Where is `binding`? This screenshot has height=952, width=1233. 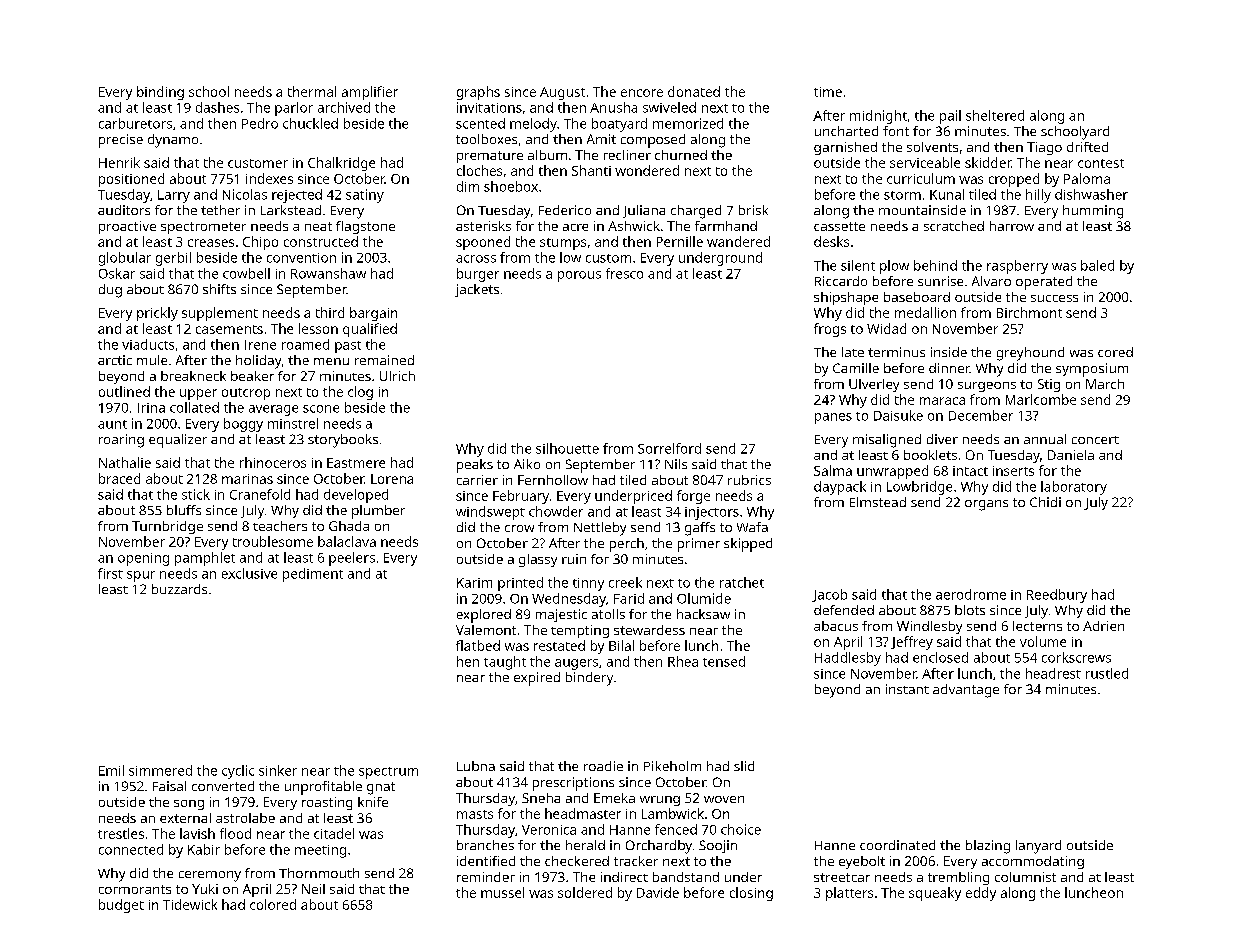
binding is located at coordinates (160, 93).
